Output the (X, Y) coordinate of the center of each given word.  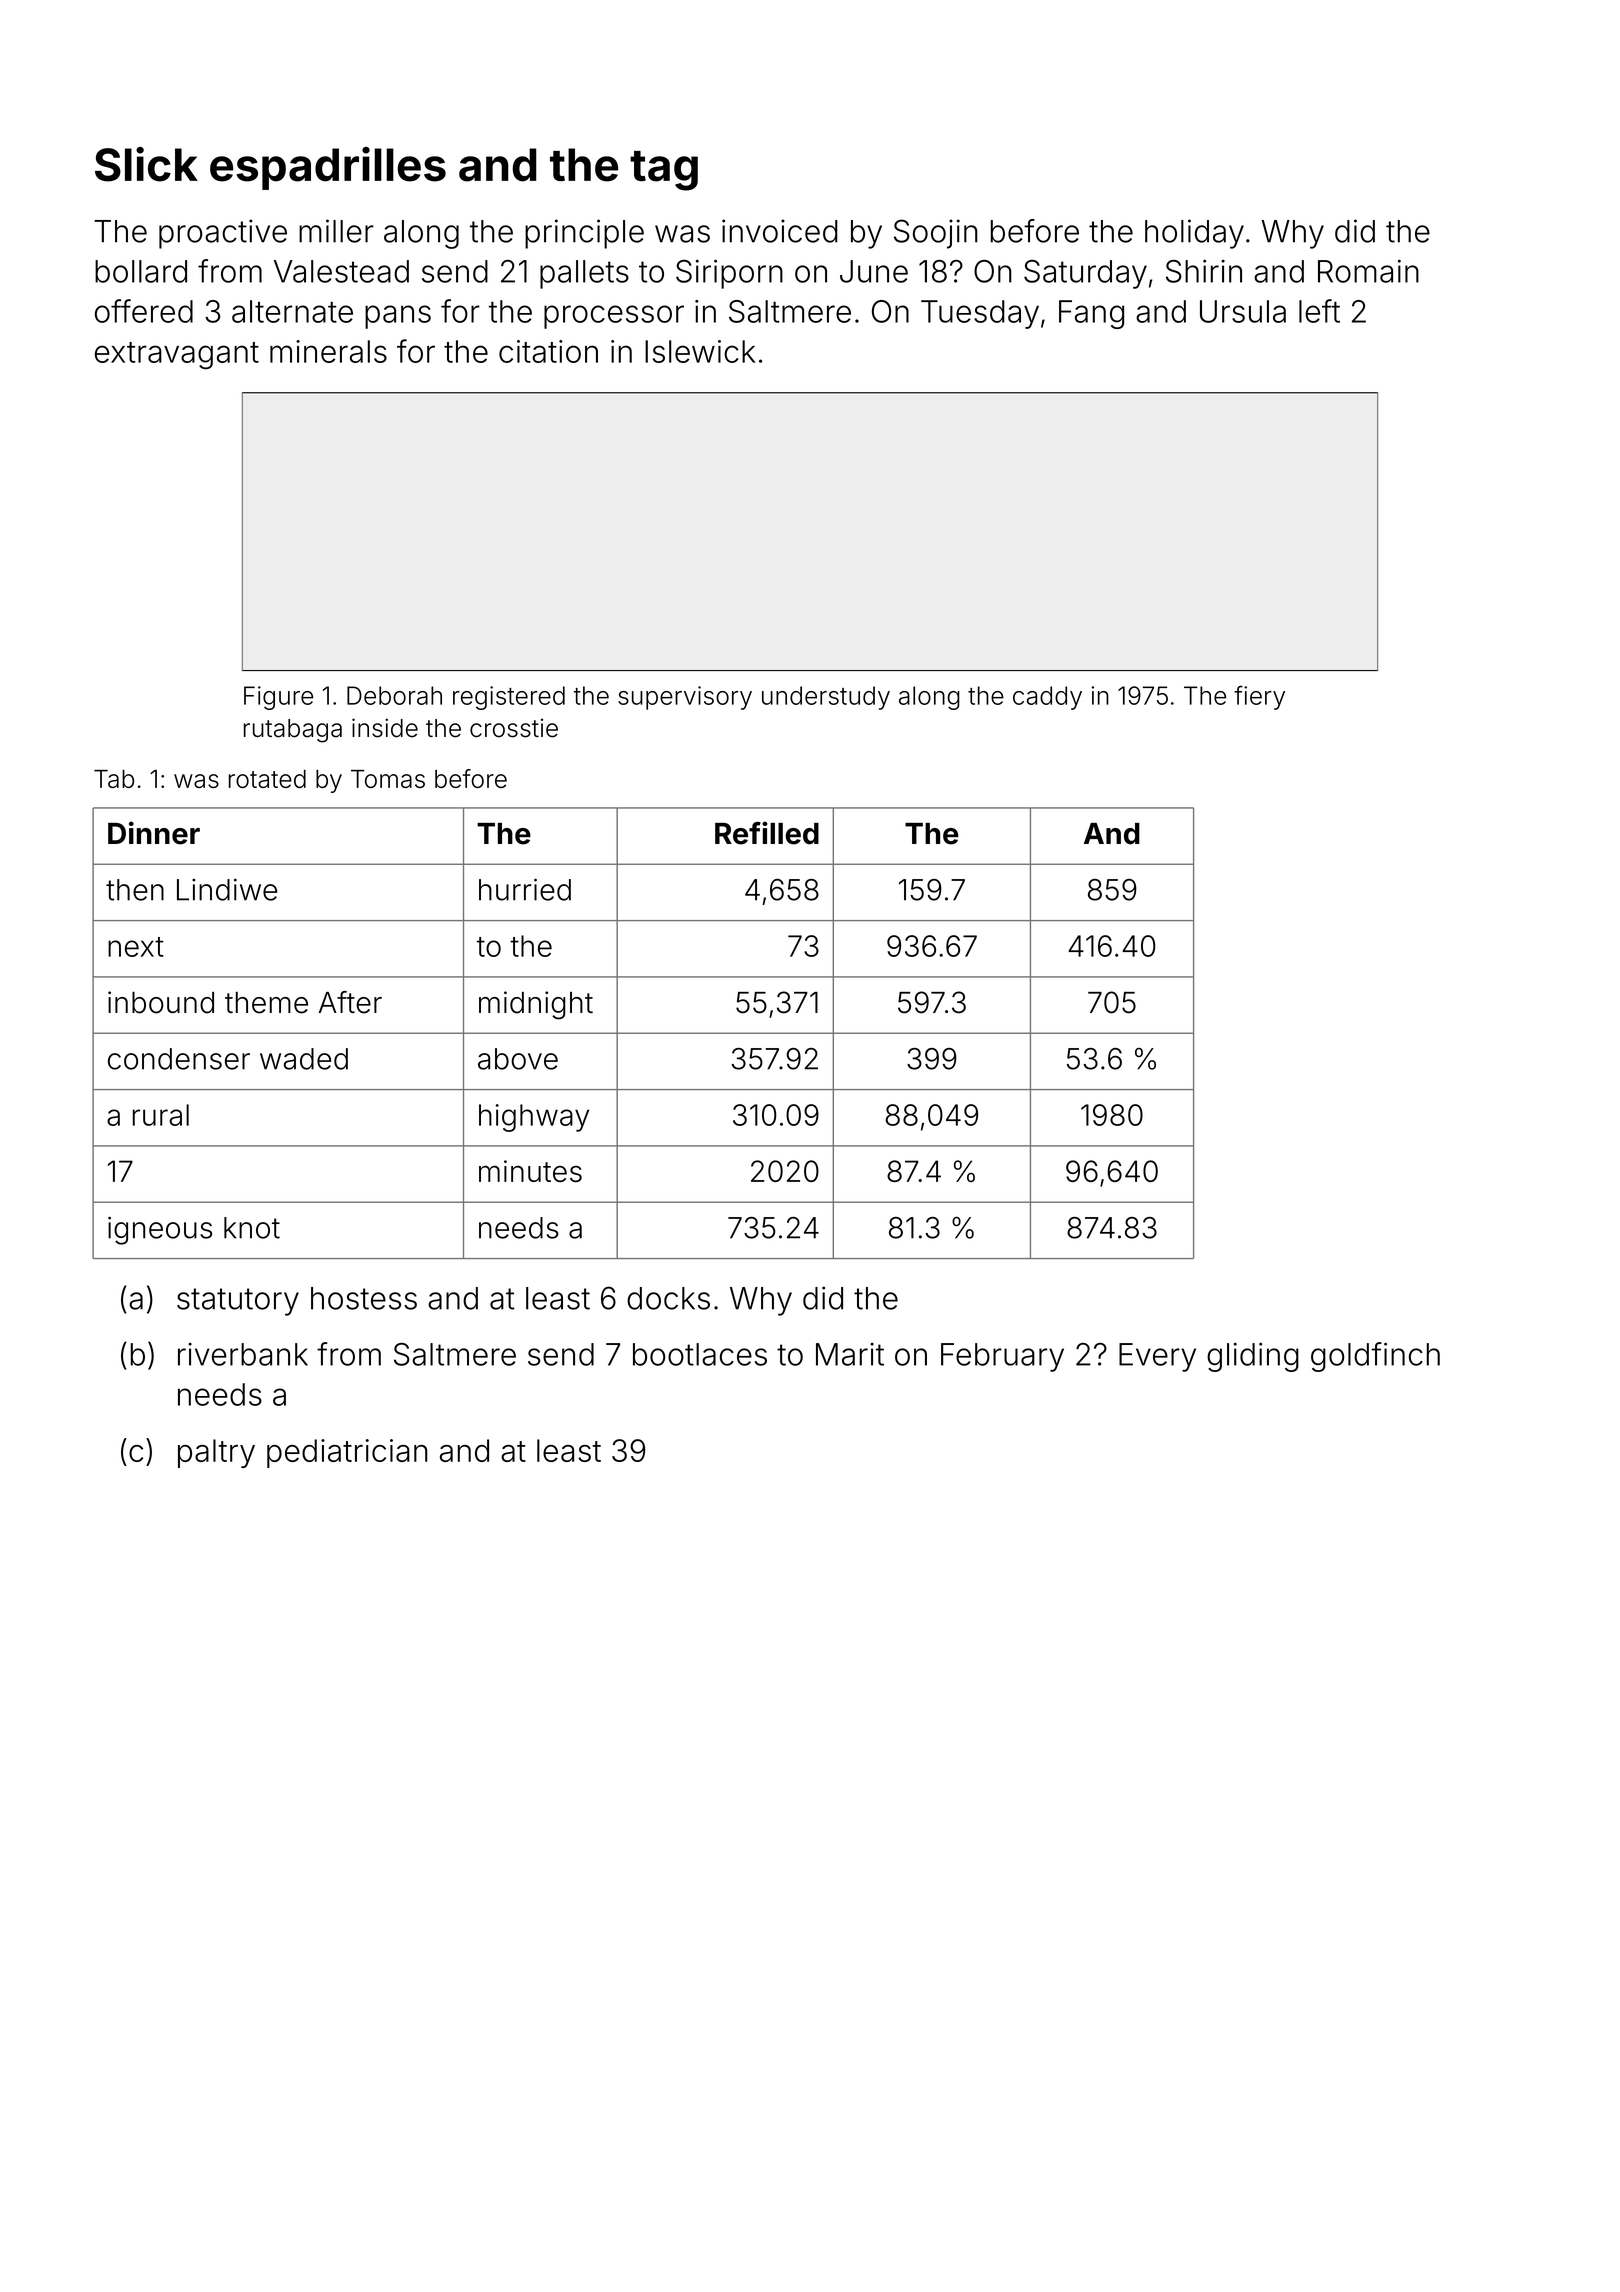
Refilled (767, 833)
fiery (1259, 697)
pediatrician (347, 1453)
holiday (1194, 234)
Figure (278, 698)
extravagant (177, 355)
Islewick (700, 351)
